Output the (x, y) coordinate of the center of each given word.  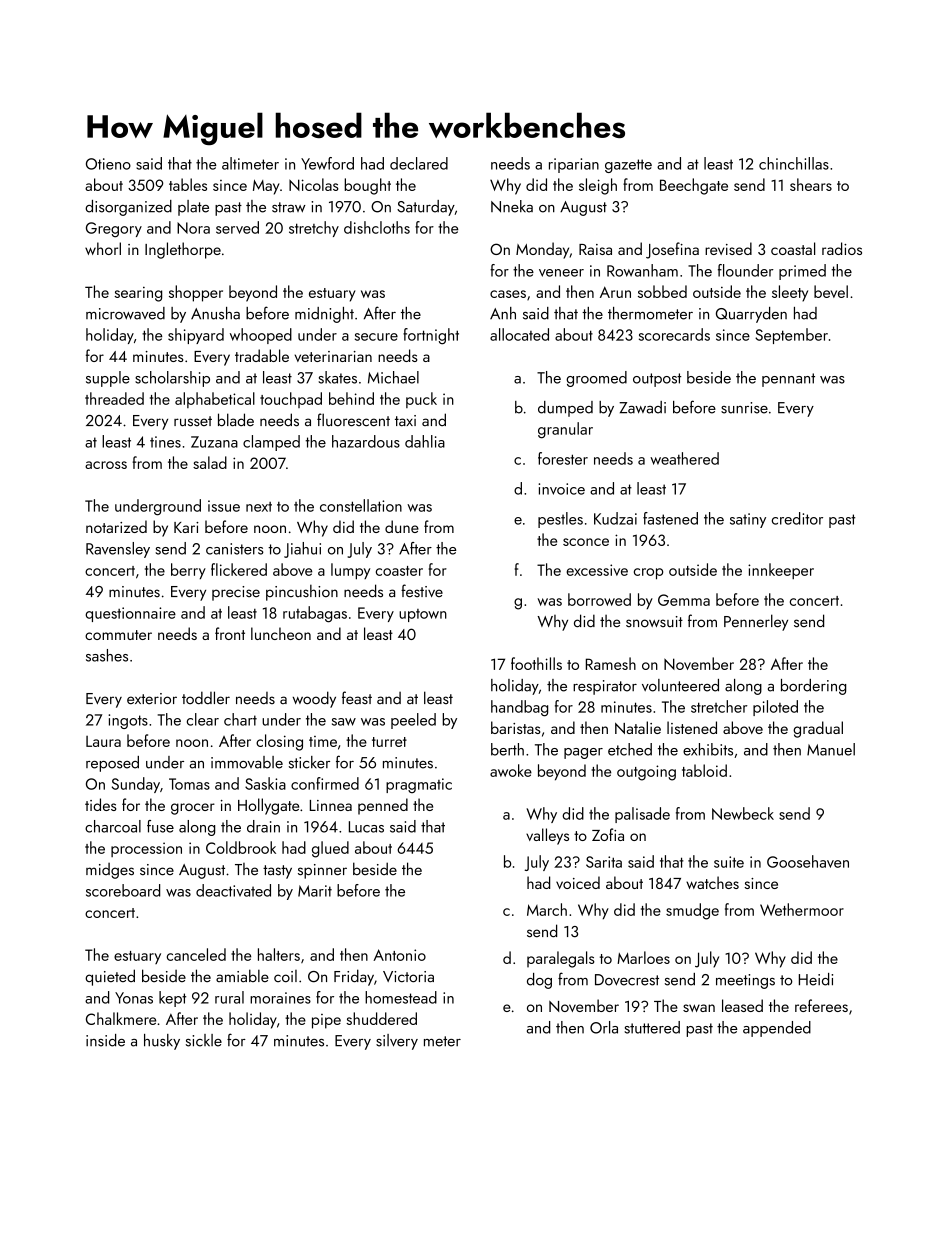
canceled (196, 954)
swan (699, 1008)
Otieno (108, 164)
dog (539, 981)
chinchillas (794, 163)
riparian (574, 165)
